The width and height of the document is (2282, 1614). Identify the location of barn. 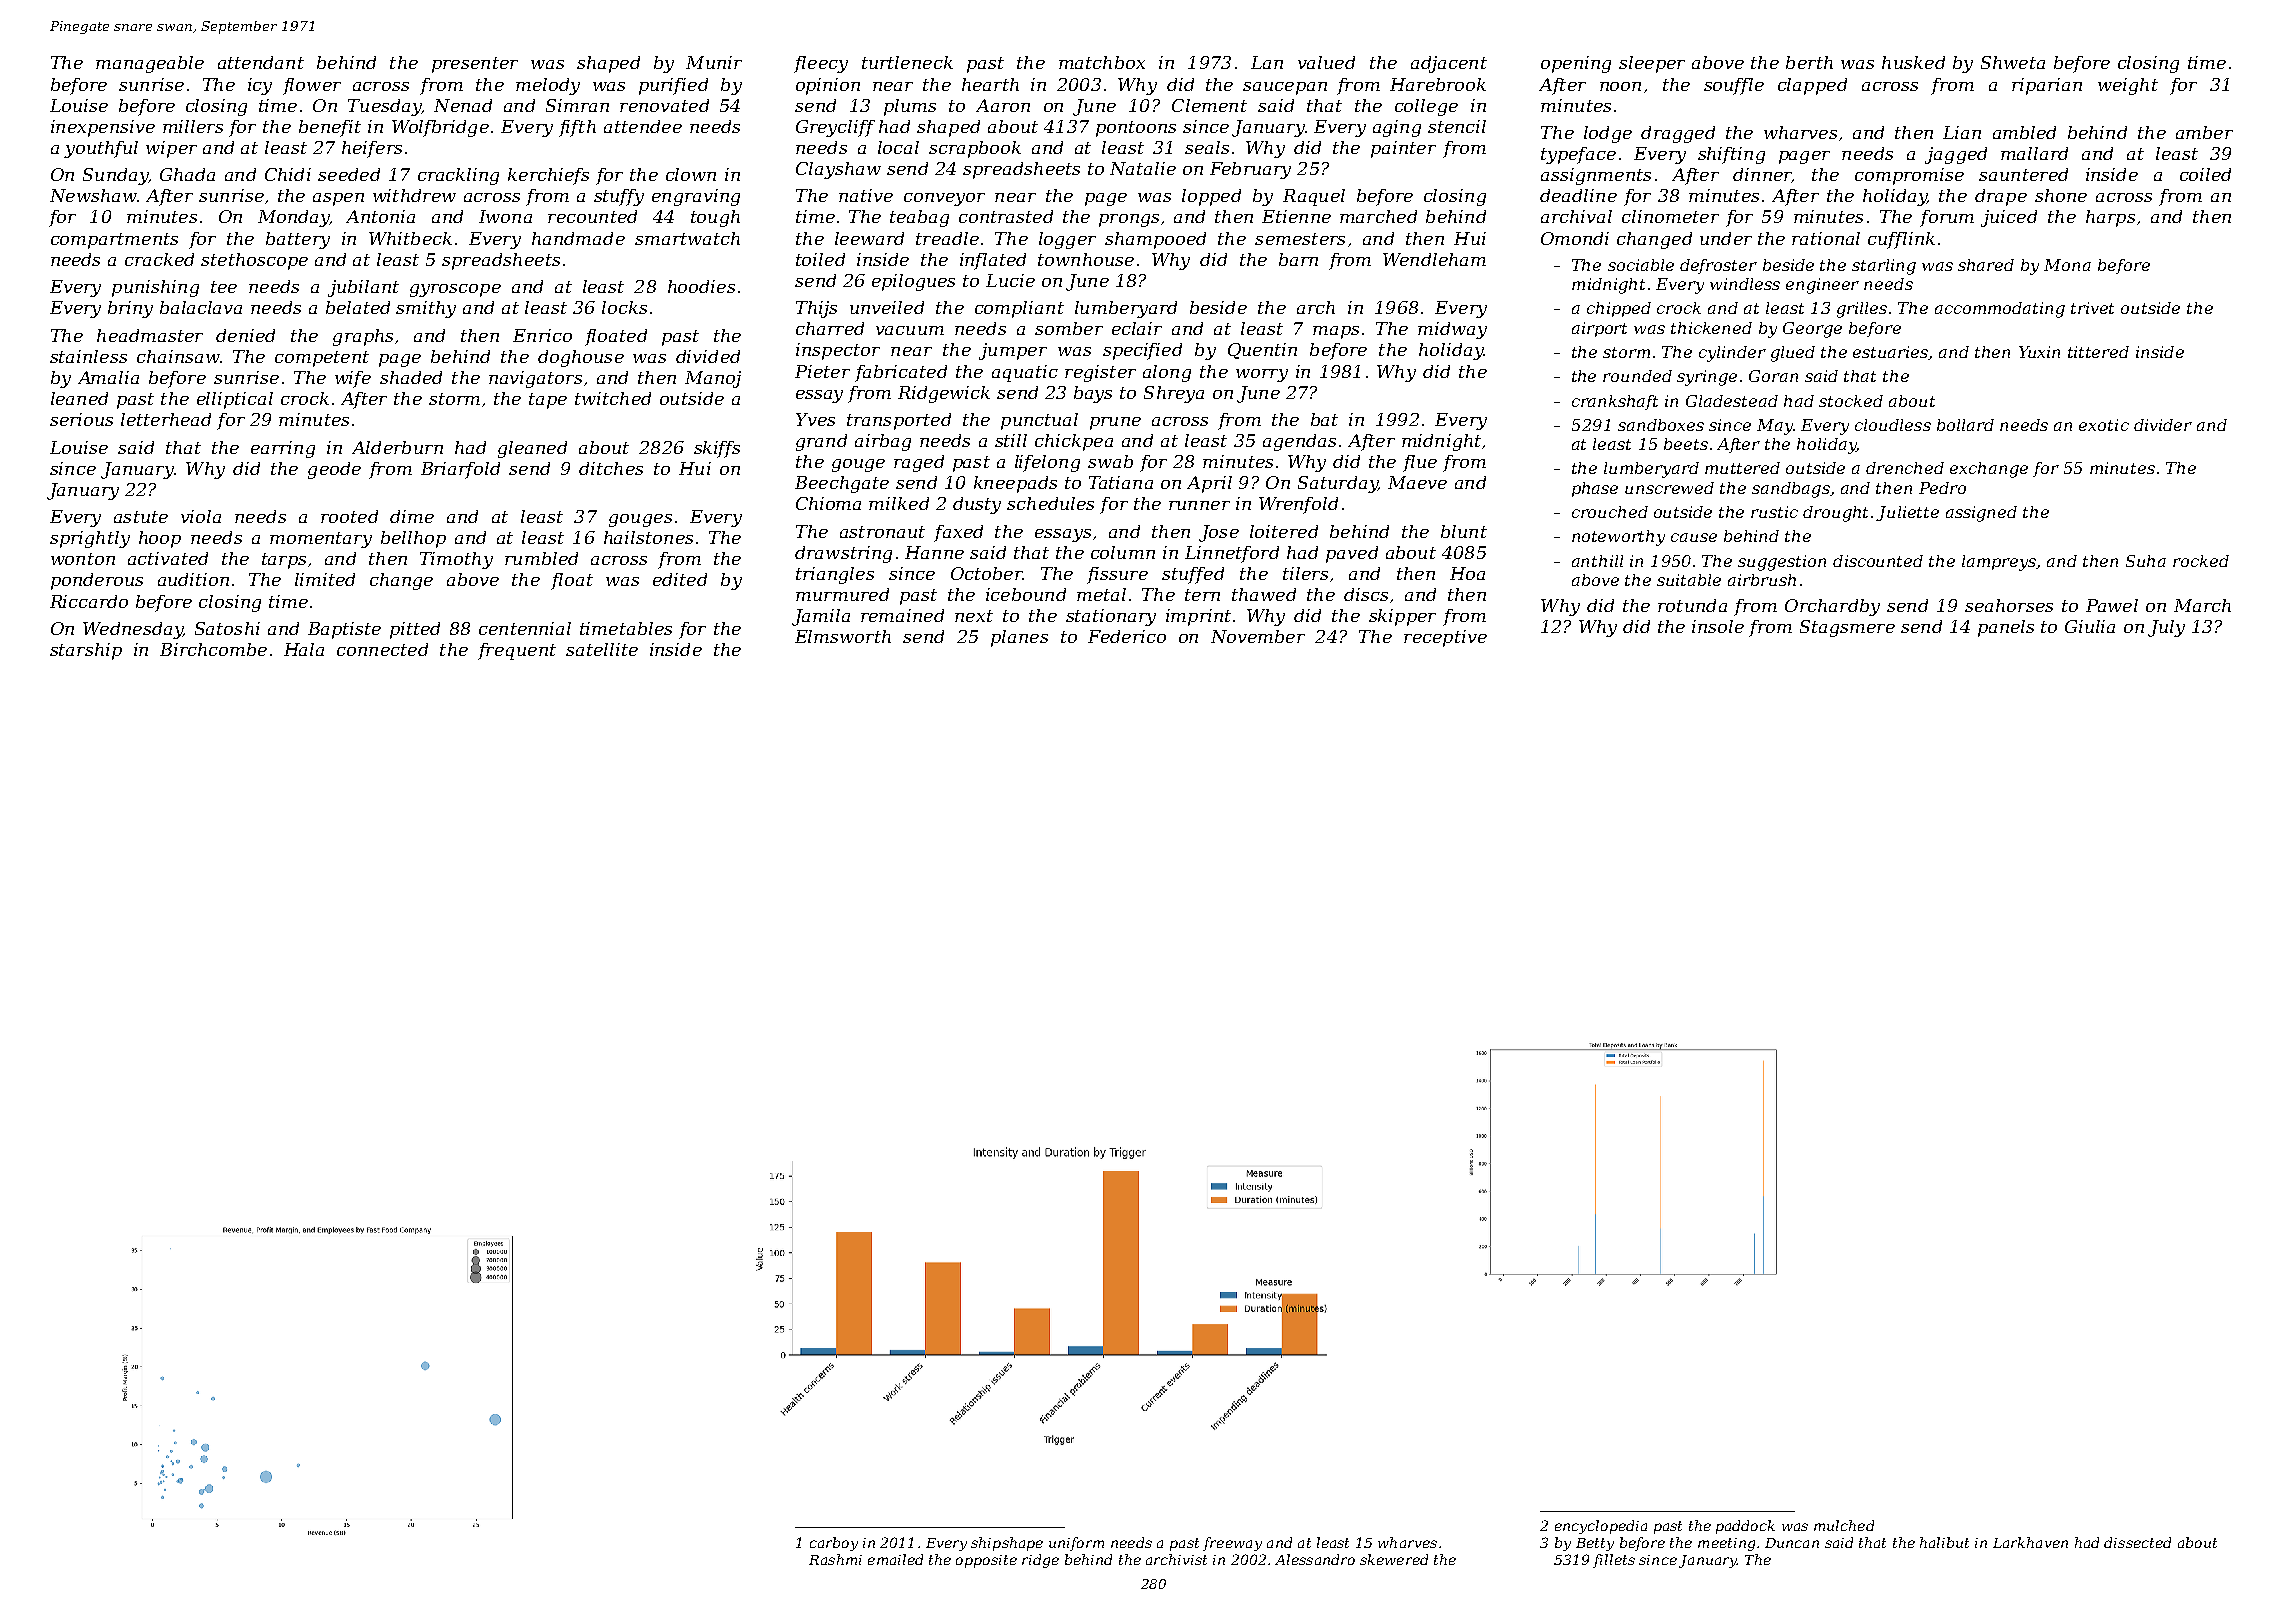
(1298, 259).
